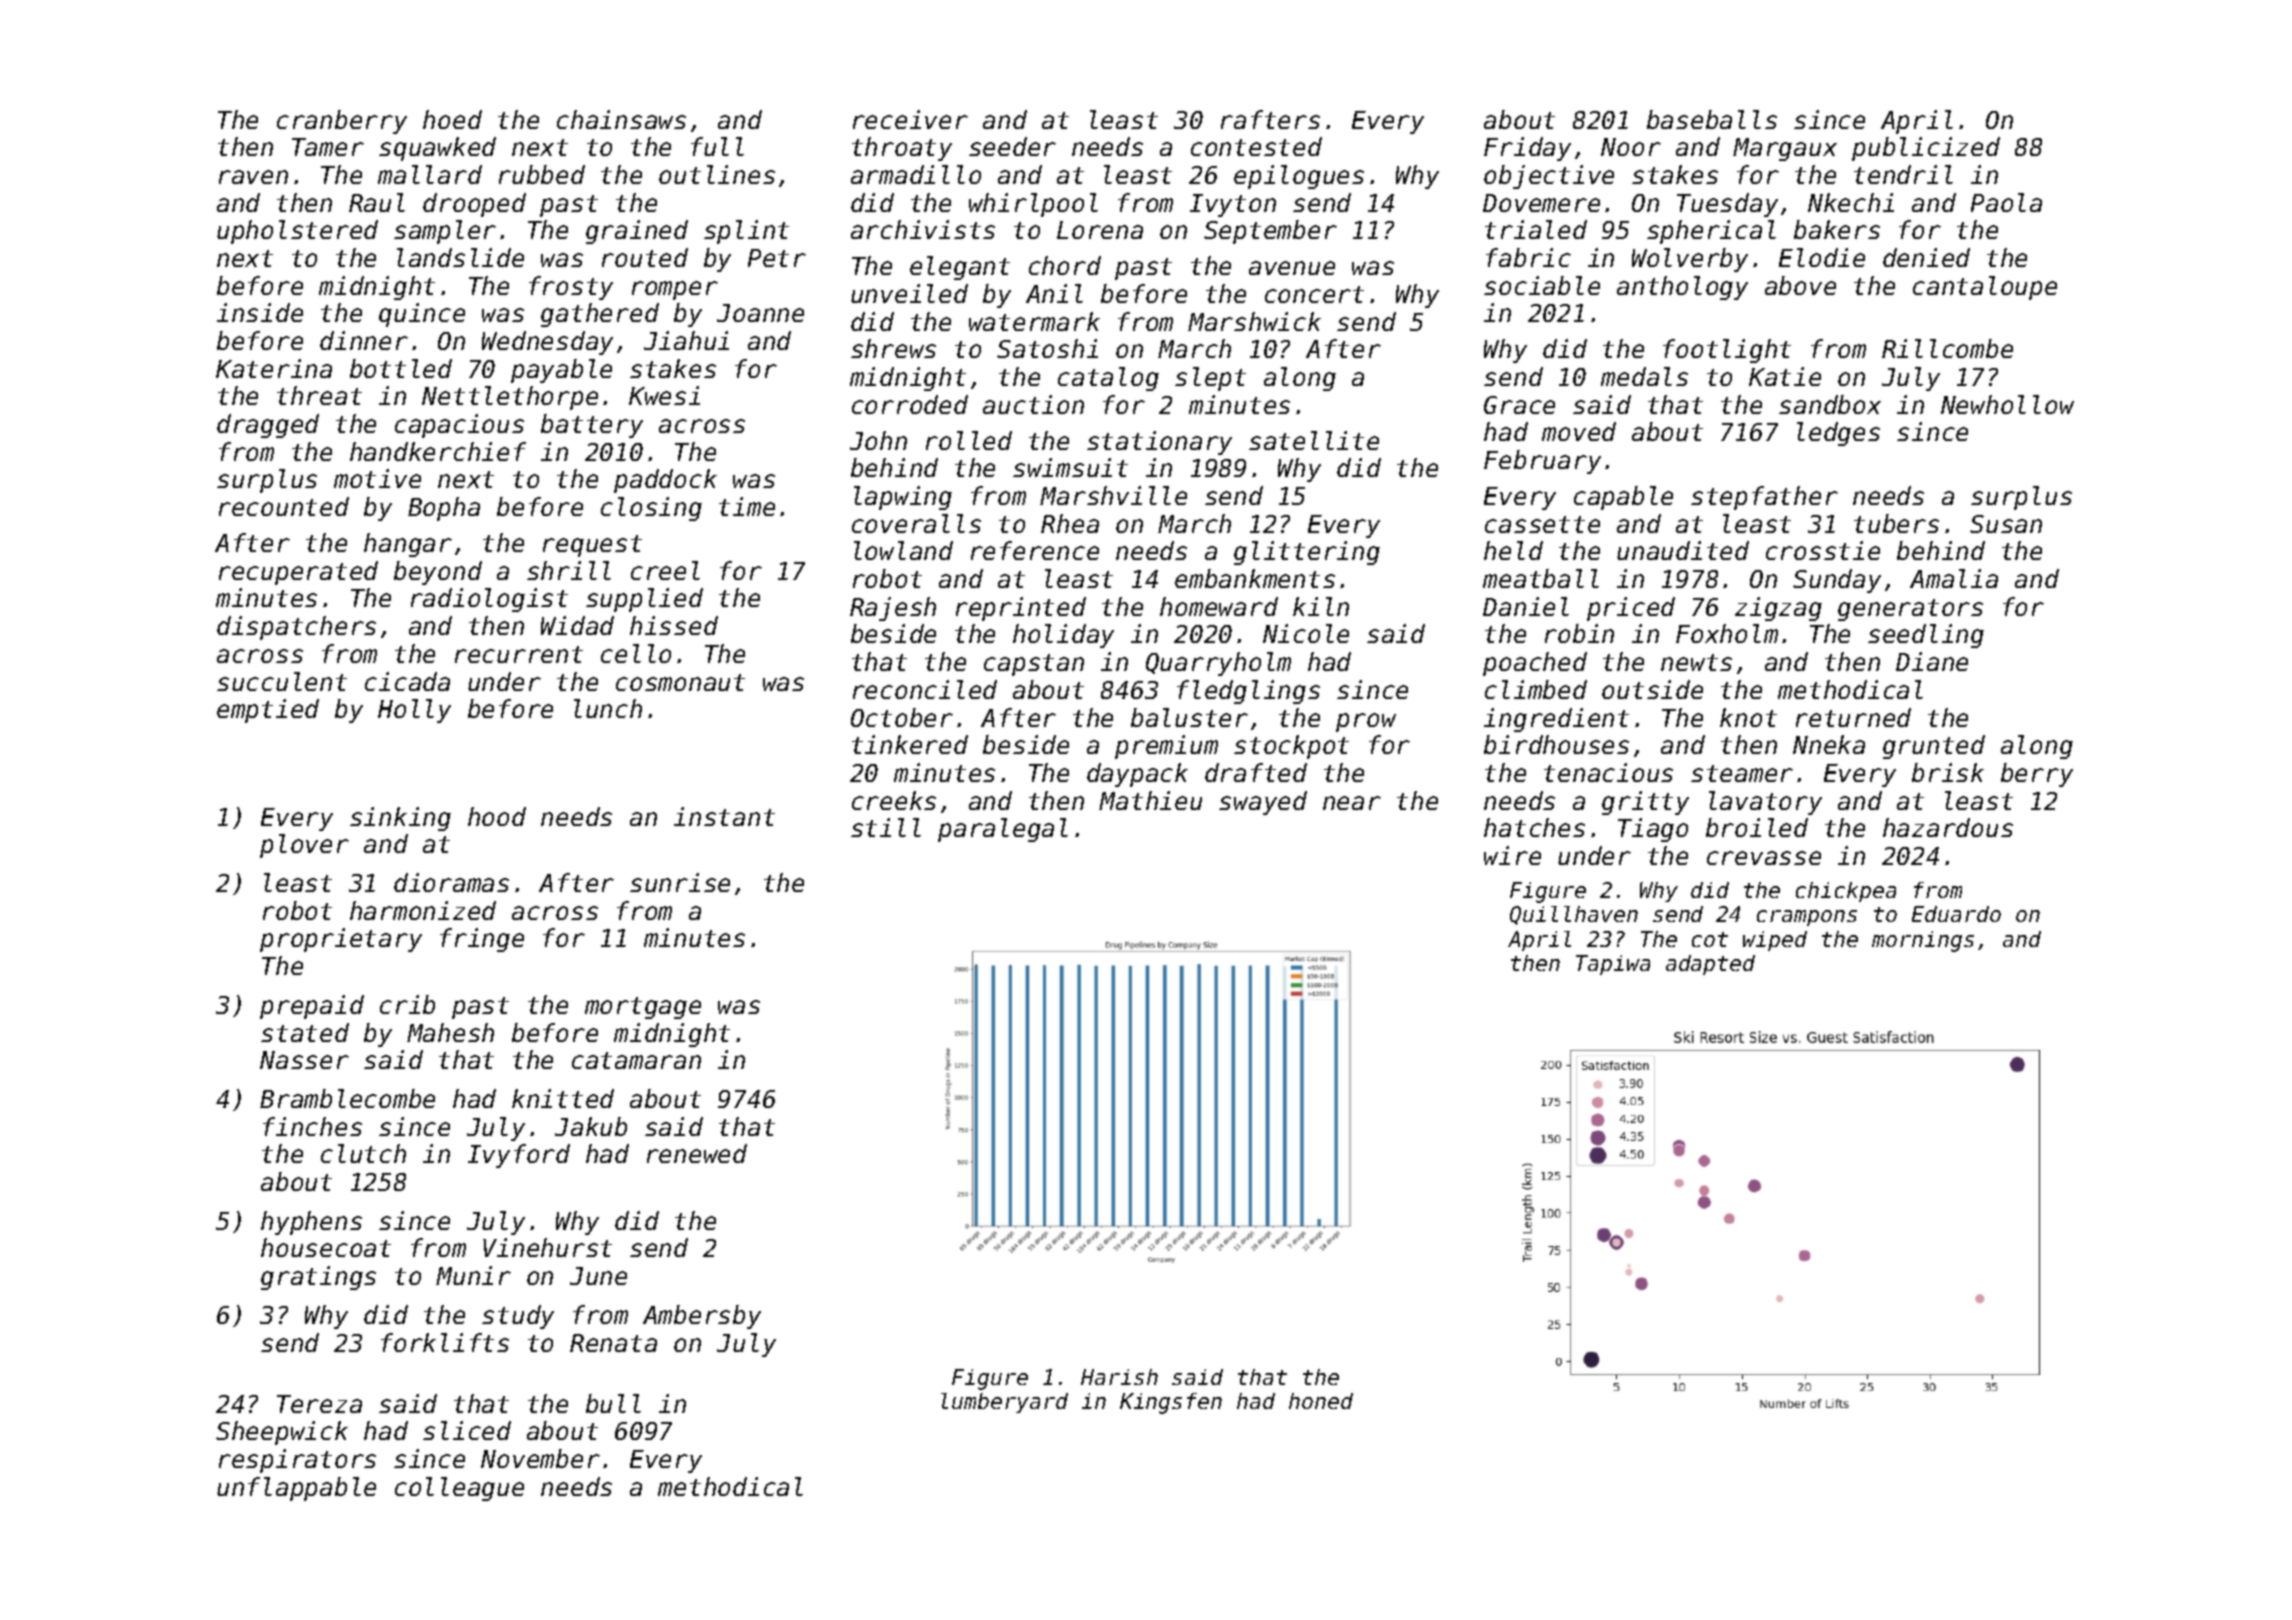 The height and width of the screenshot is (1620, 2292). Describe the element at coordinates (1710, 965) in the screenshot. I see `adapted` at that location.
